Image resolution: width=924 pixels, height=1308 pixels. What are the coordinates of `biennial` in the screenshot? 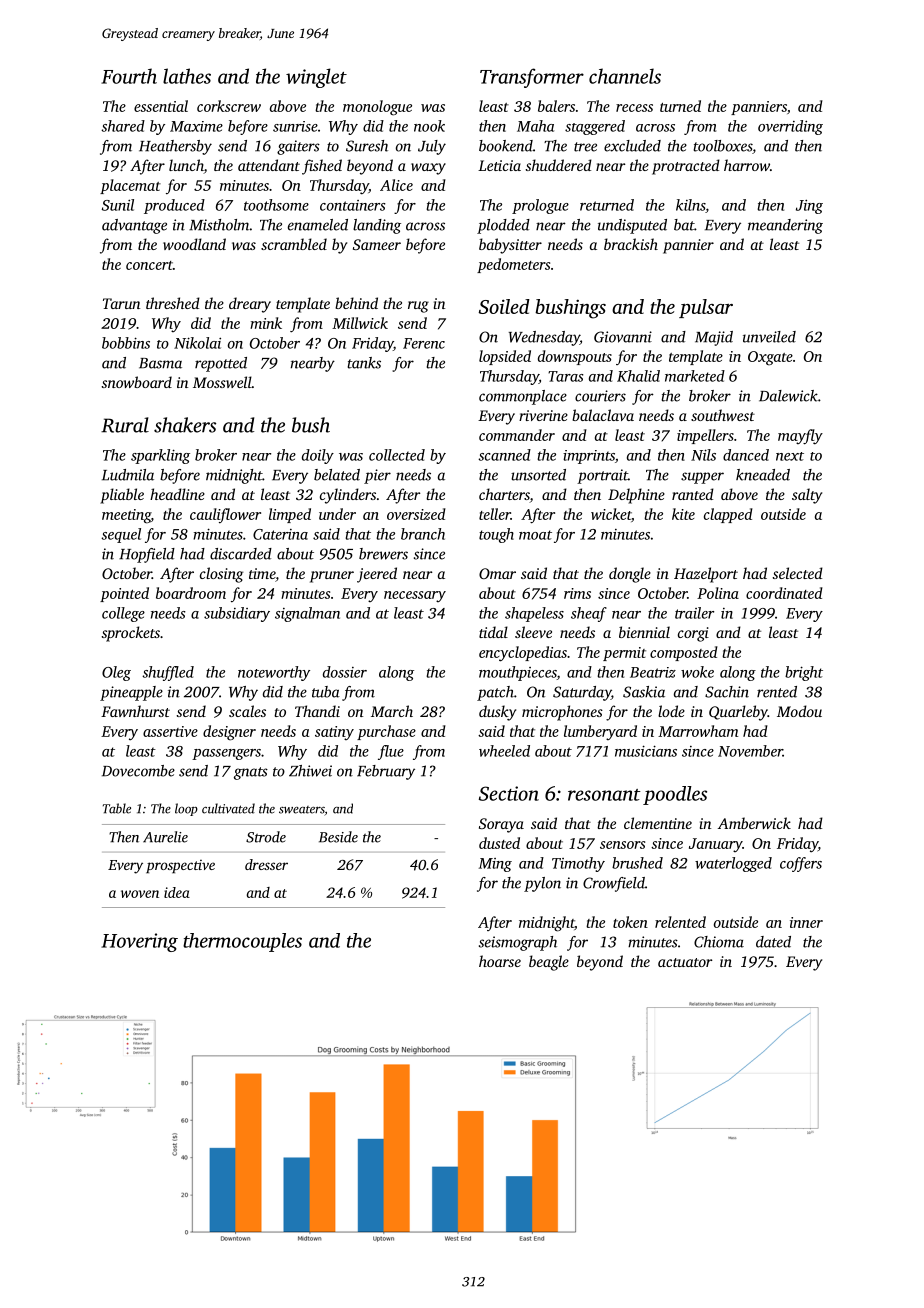 It's located at (644, 632).
